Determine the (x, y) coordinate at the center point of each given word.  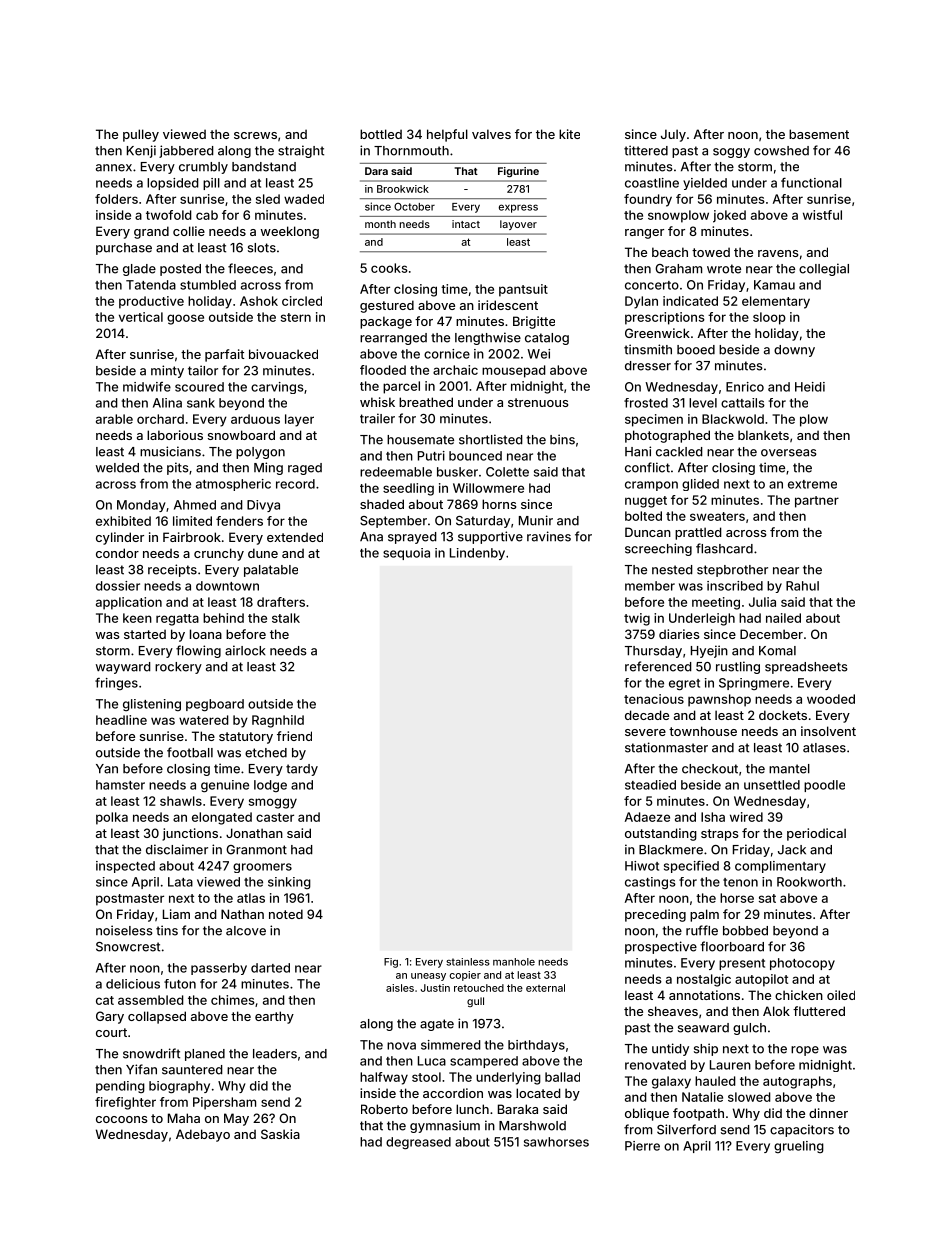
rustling (738, 667)
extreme (812, 484)
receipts (172, 570)
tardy (302, 770)
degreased (418, 1143)
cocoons (121, 1119)
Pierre (642, 1146)
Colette (507, 472)
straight (301, 151)
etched (266, 753)
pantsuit (523, 290)
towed (711, 252)
